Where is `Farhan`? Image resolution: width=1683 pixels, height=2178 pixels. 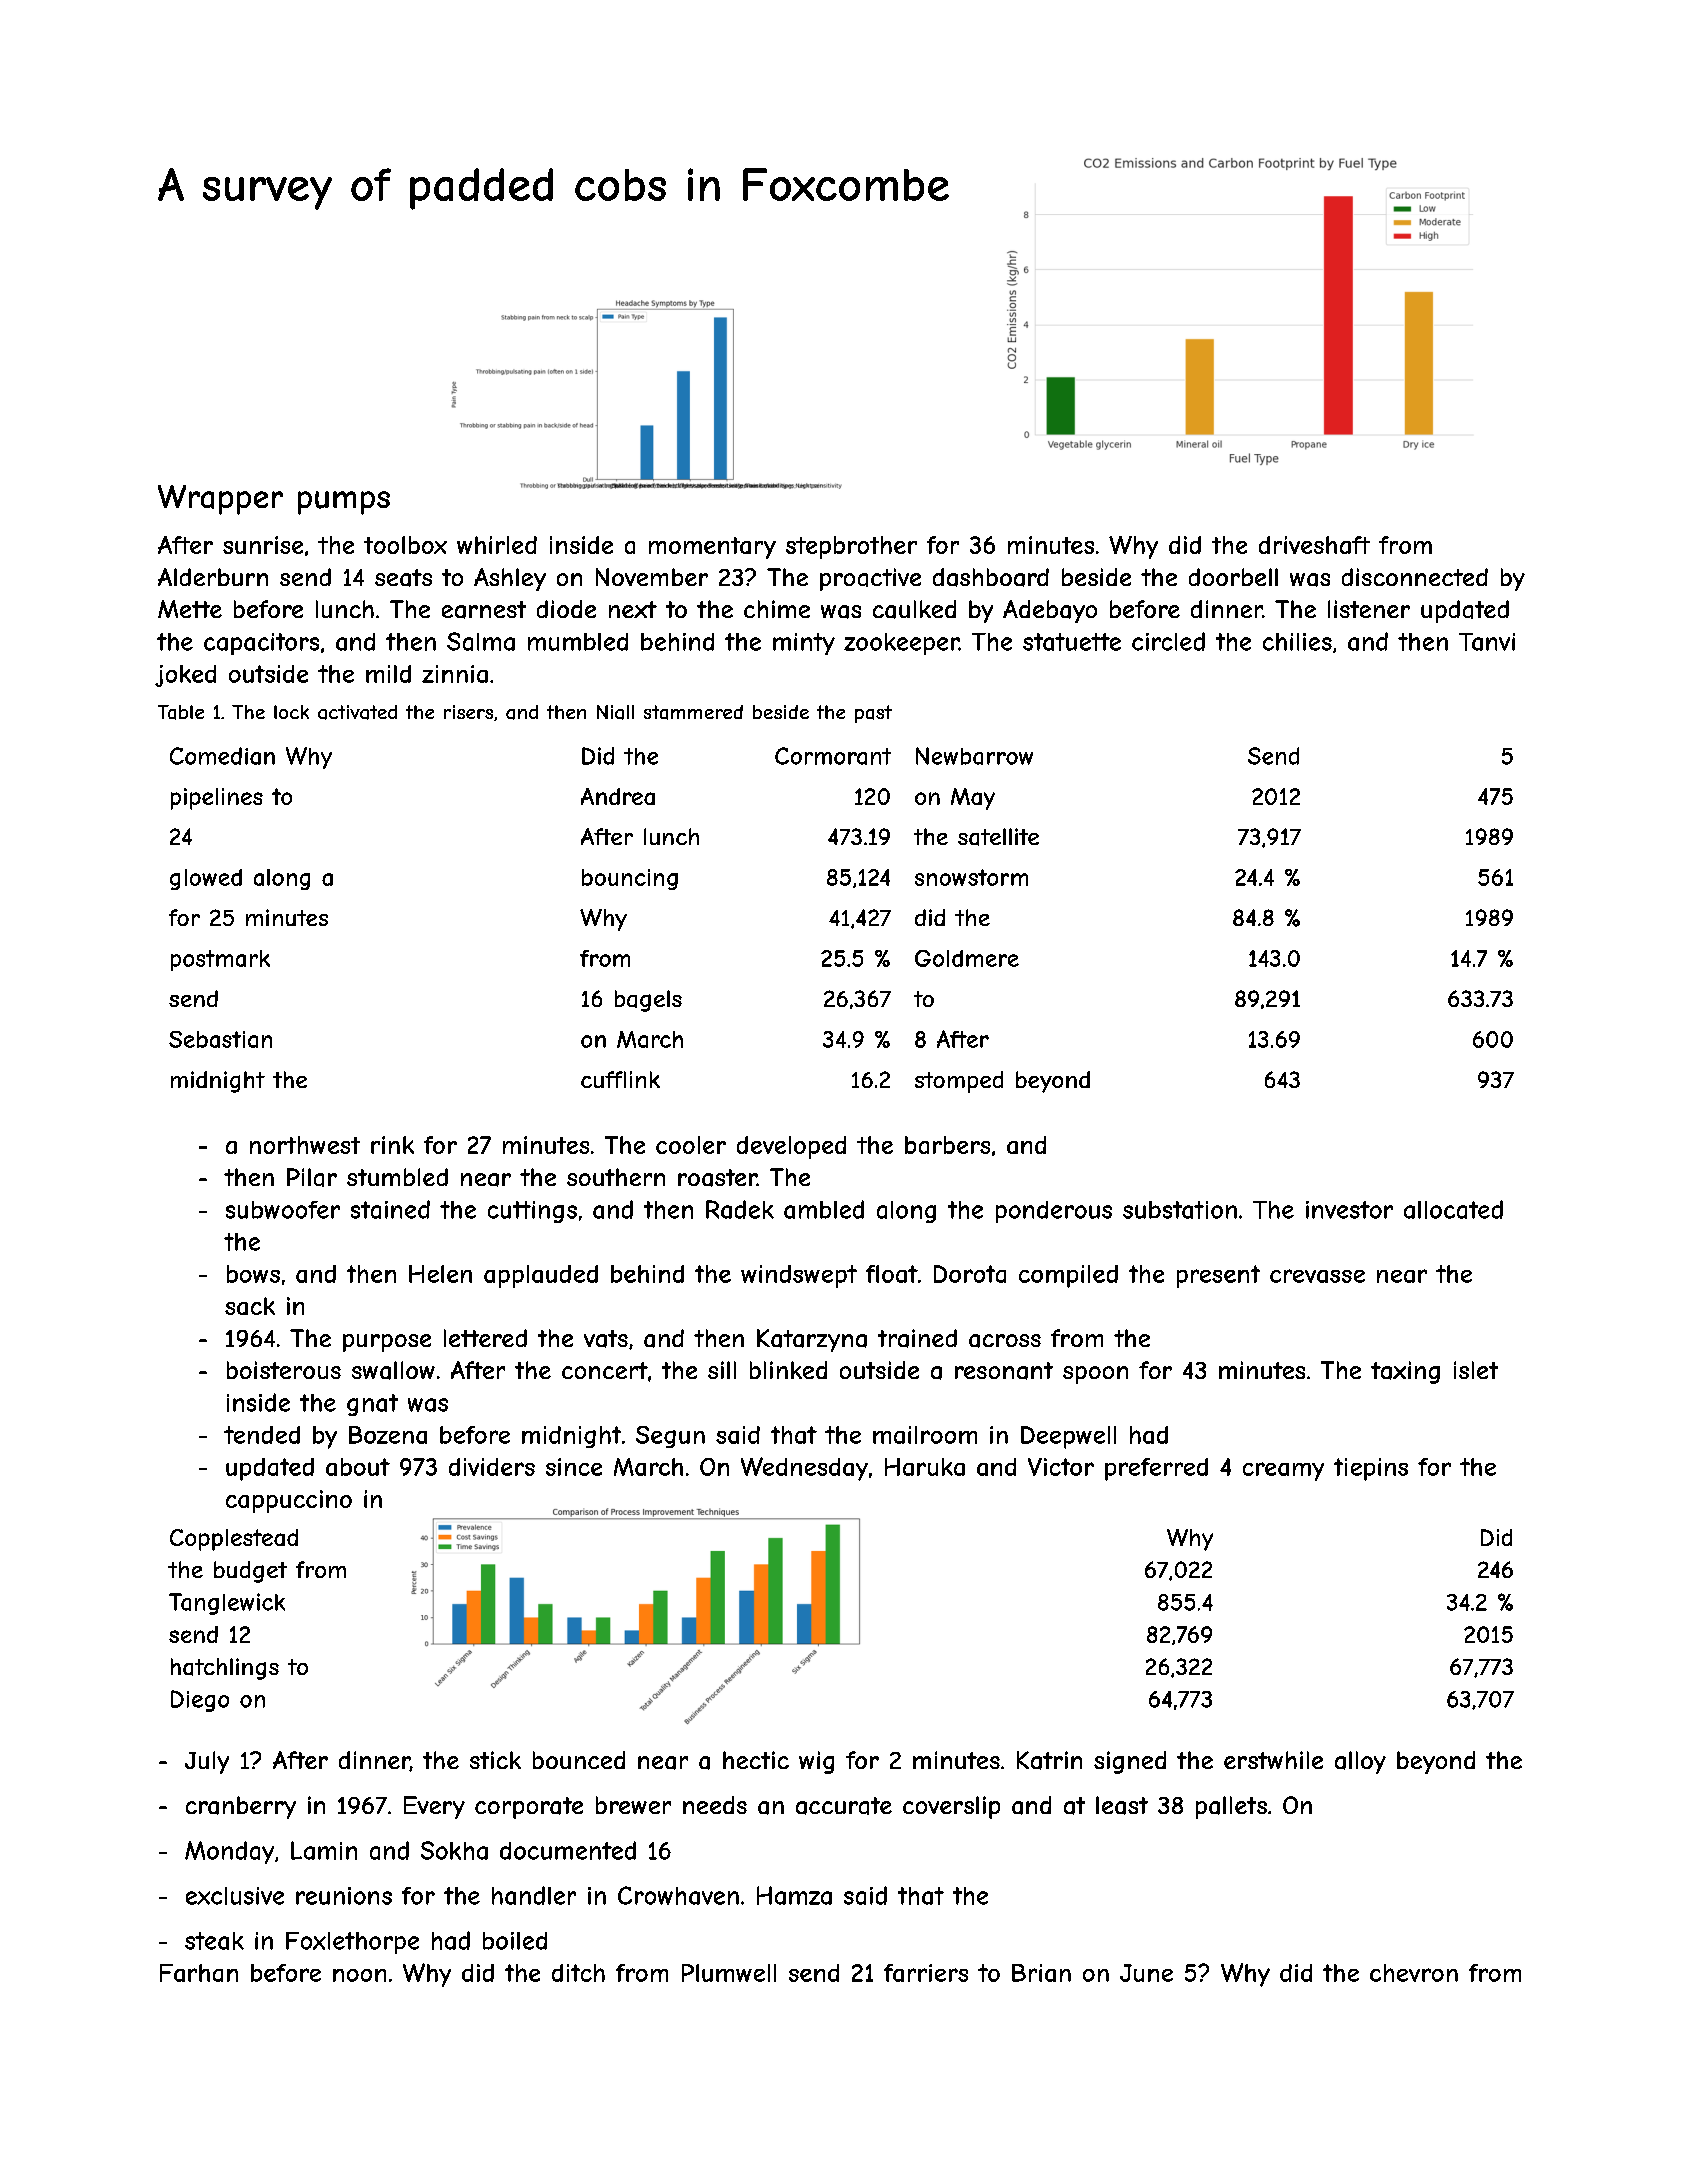 Farhan is located at coordinates (199, 1973).
